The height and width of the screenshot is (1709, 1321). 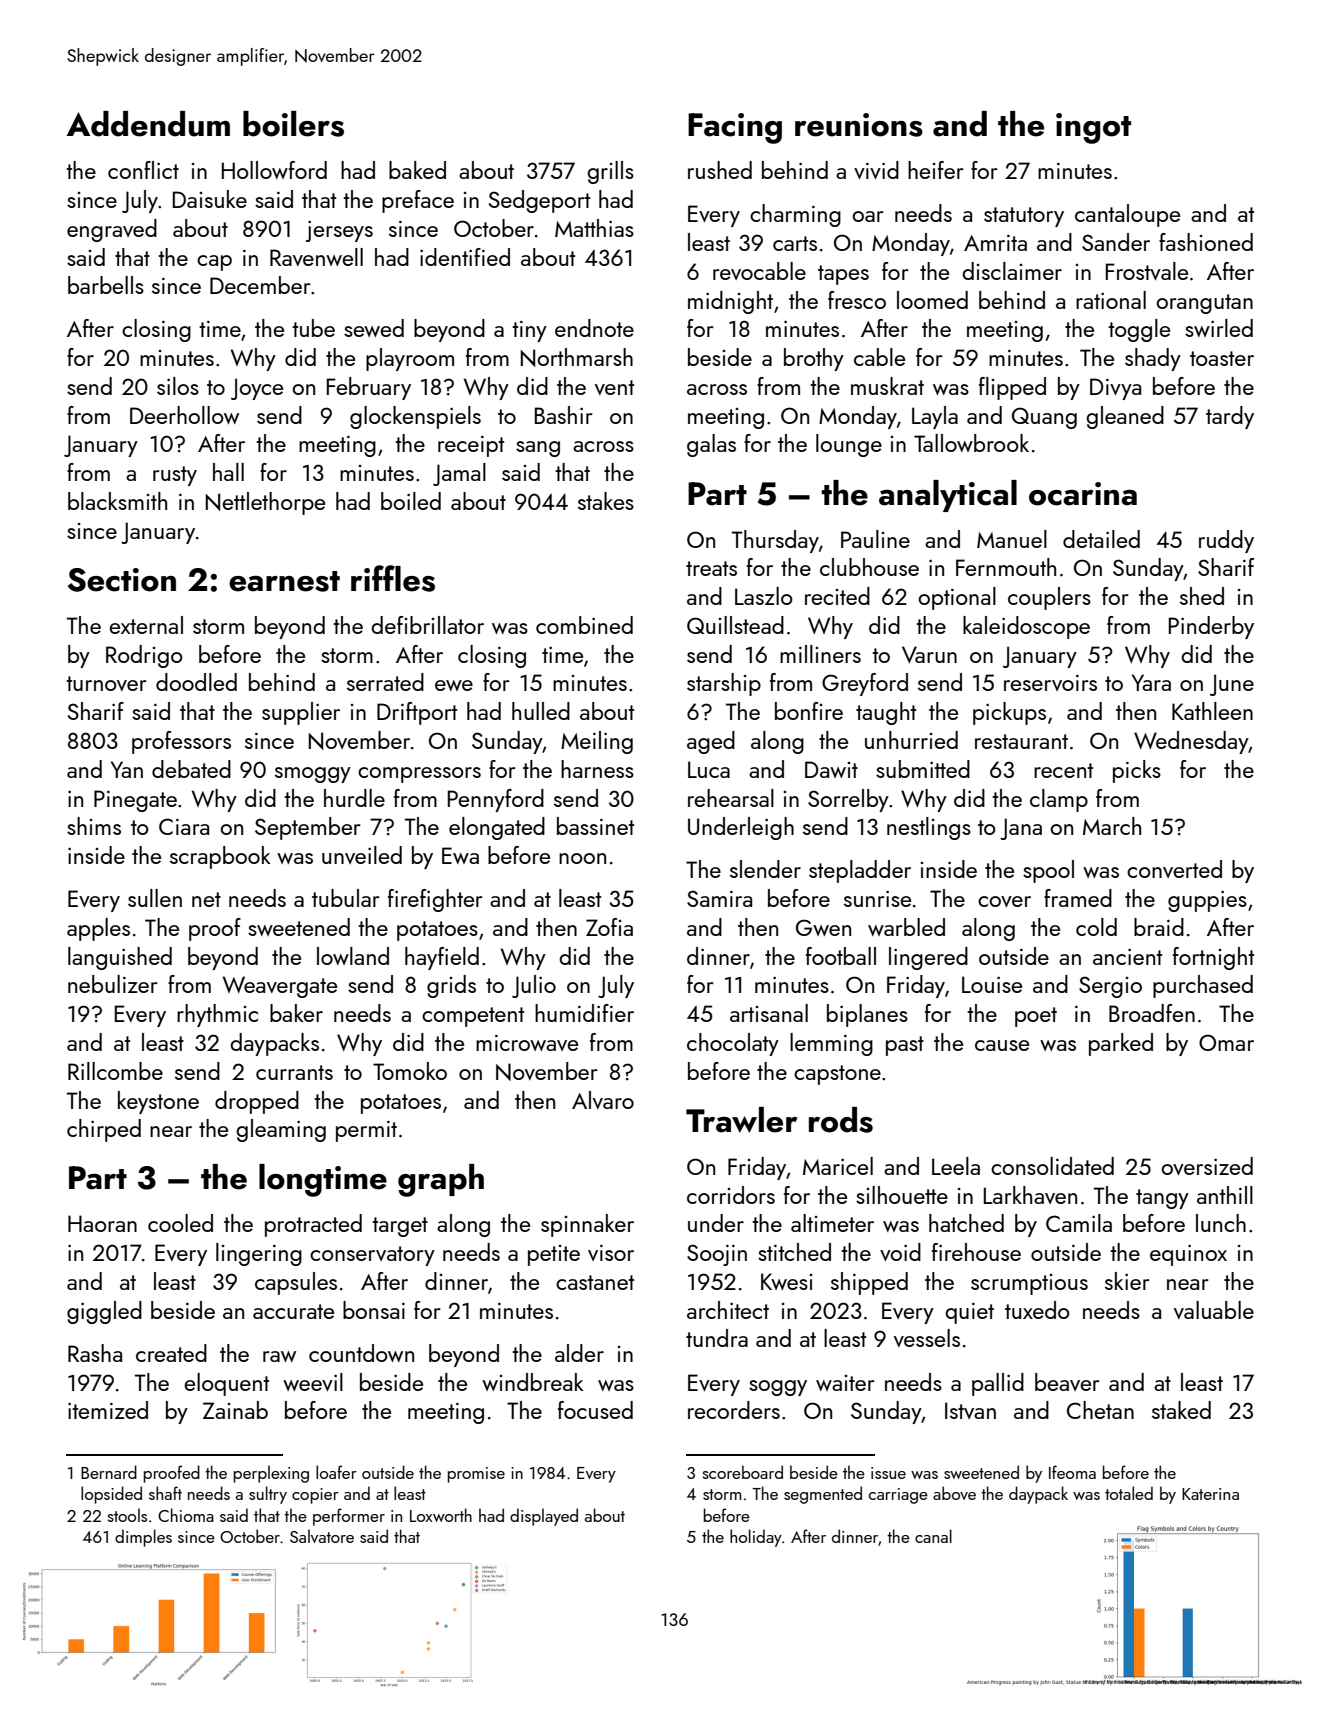 I want to click on combined, so click(x=584, y=625).
